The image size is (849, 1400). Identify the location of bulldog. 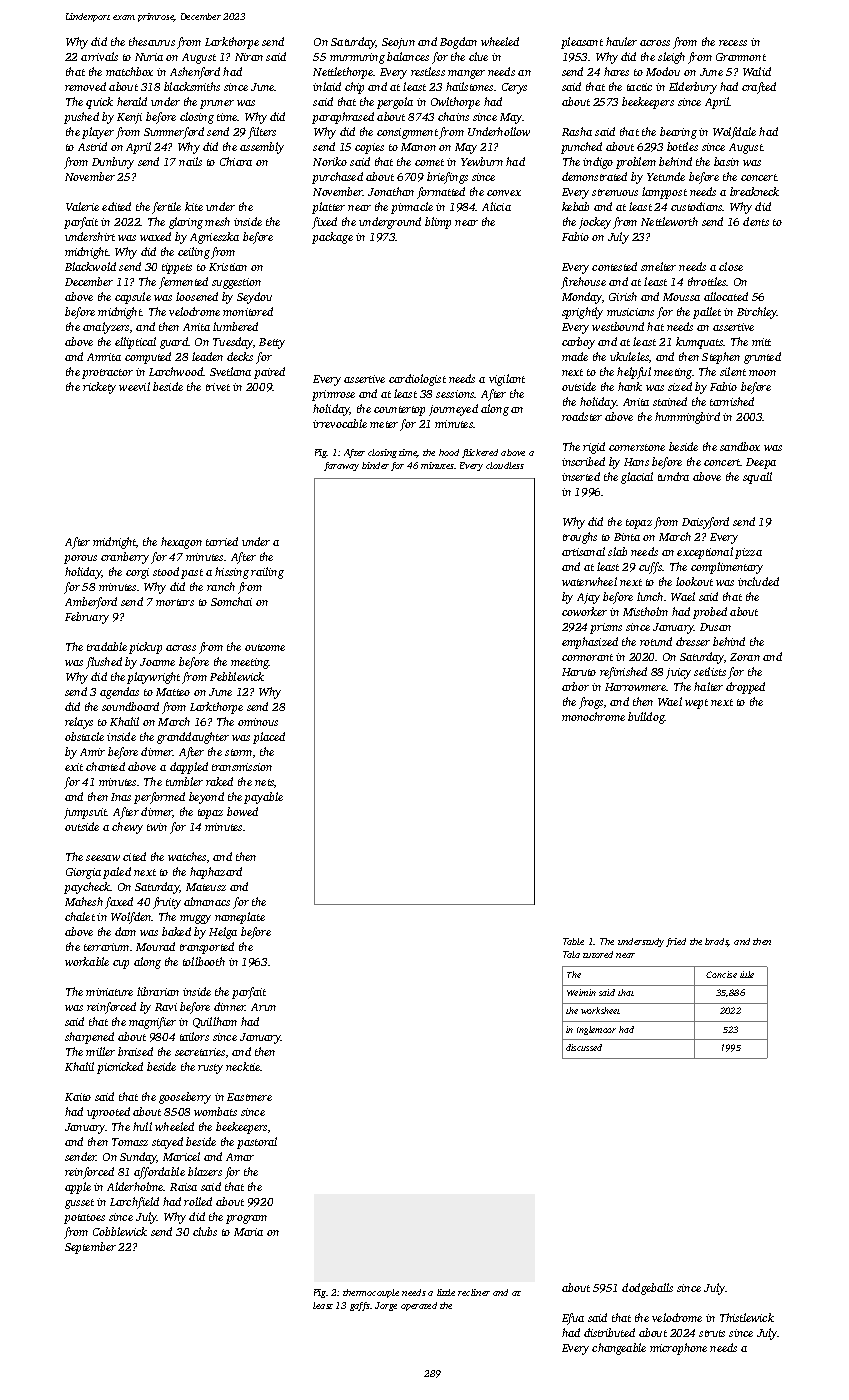
(646, 718).
